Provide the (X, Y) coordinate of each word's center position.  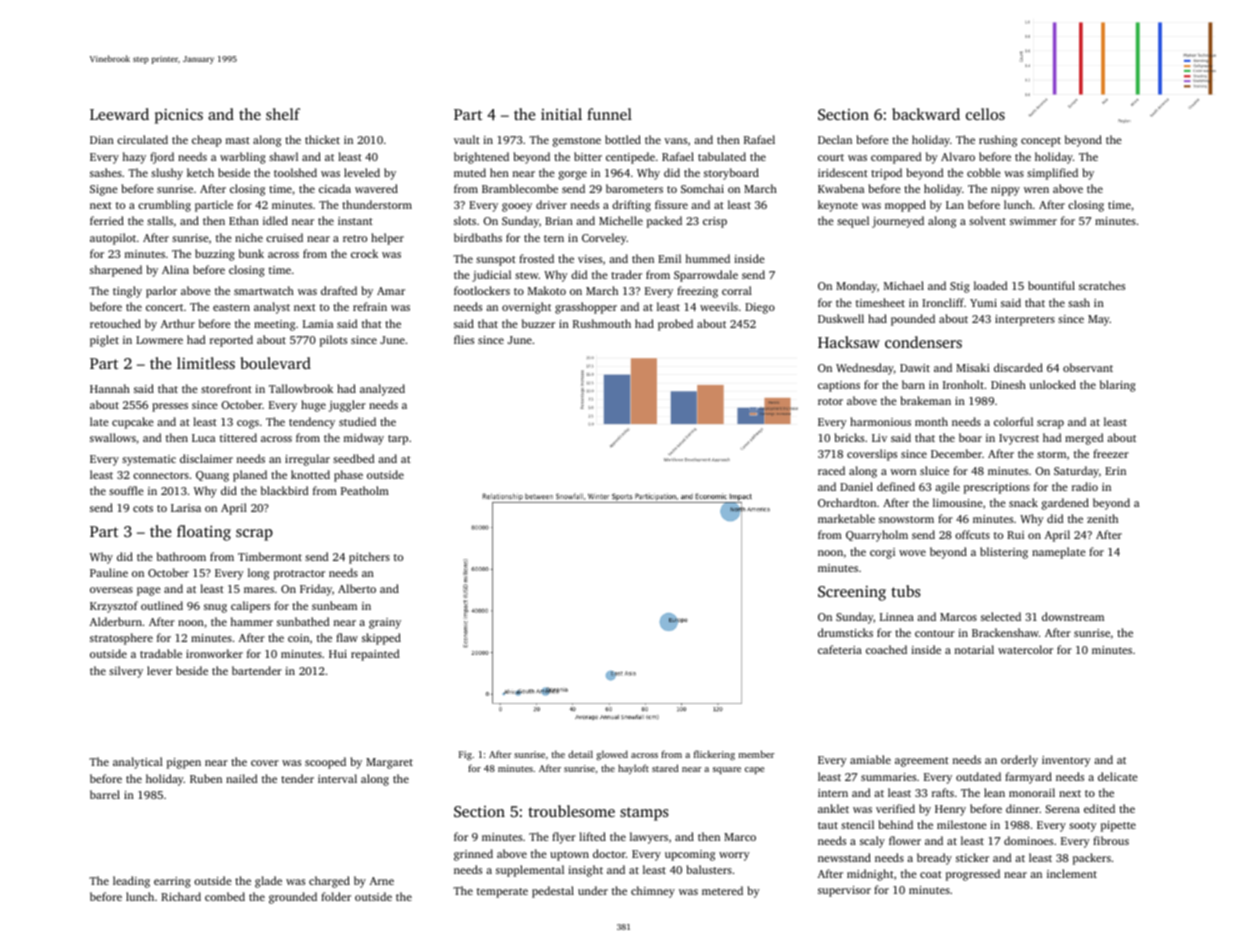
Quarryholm (877, 536)
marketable (846, 518)
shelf (283, 114)
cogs (248, 424)
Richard (181, 896)
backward (926, 114)
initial (561, 114)
